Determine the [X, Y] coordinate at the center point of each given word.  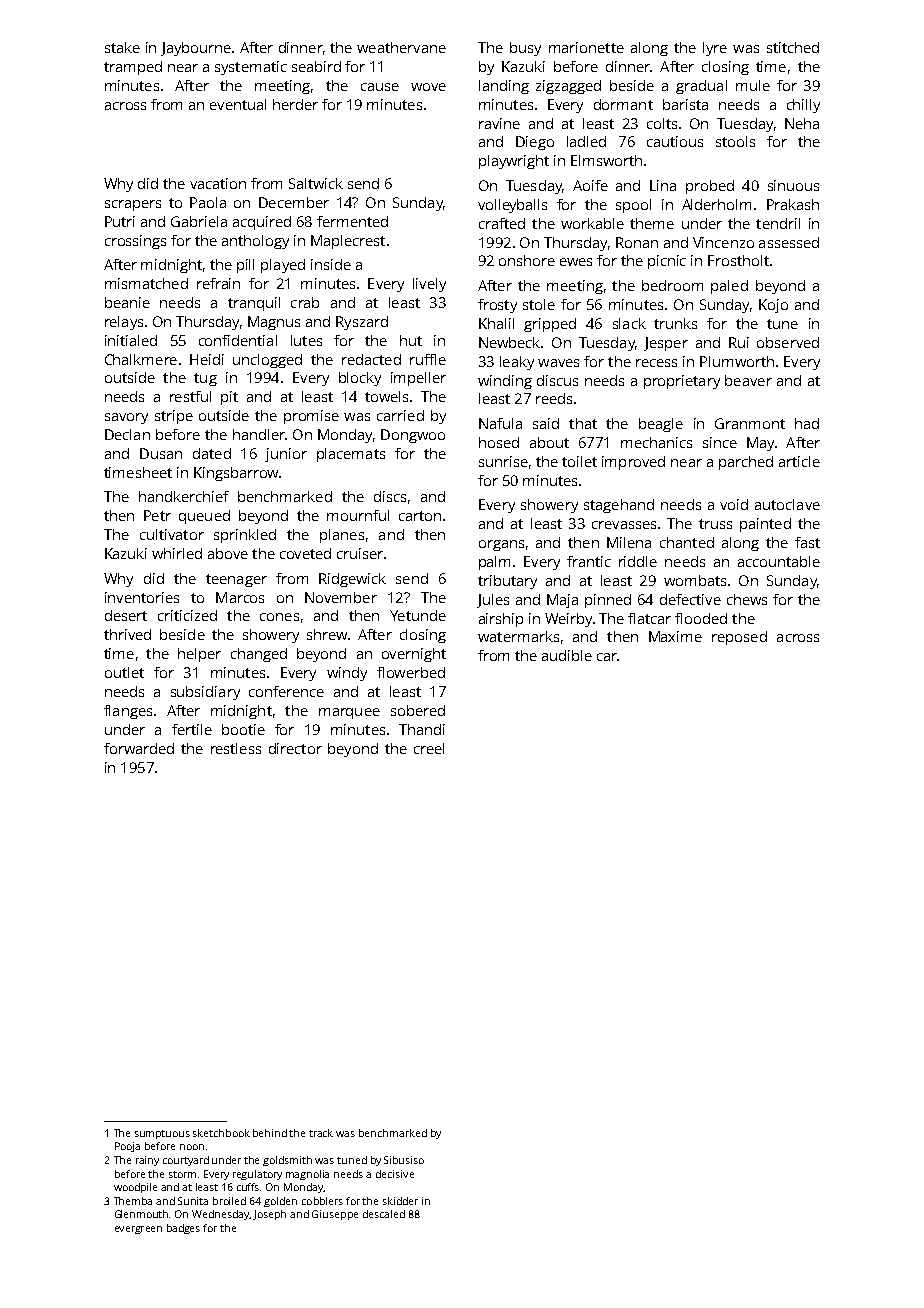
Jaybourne [196, 49]
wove [428, 87]
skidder [400, 1201]
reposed [739, 638]
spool [633, 206]
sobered [418, 710]
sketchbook [221, 1133]
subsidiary [205, 693]
